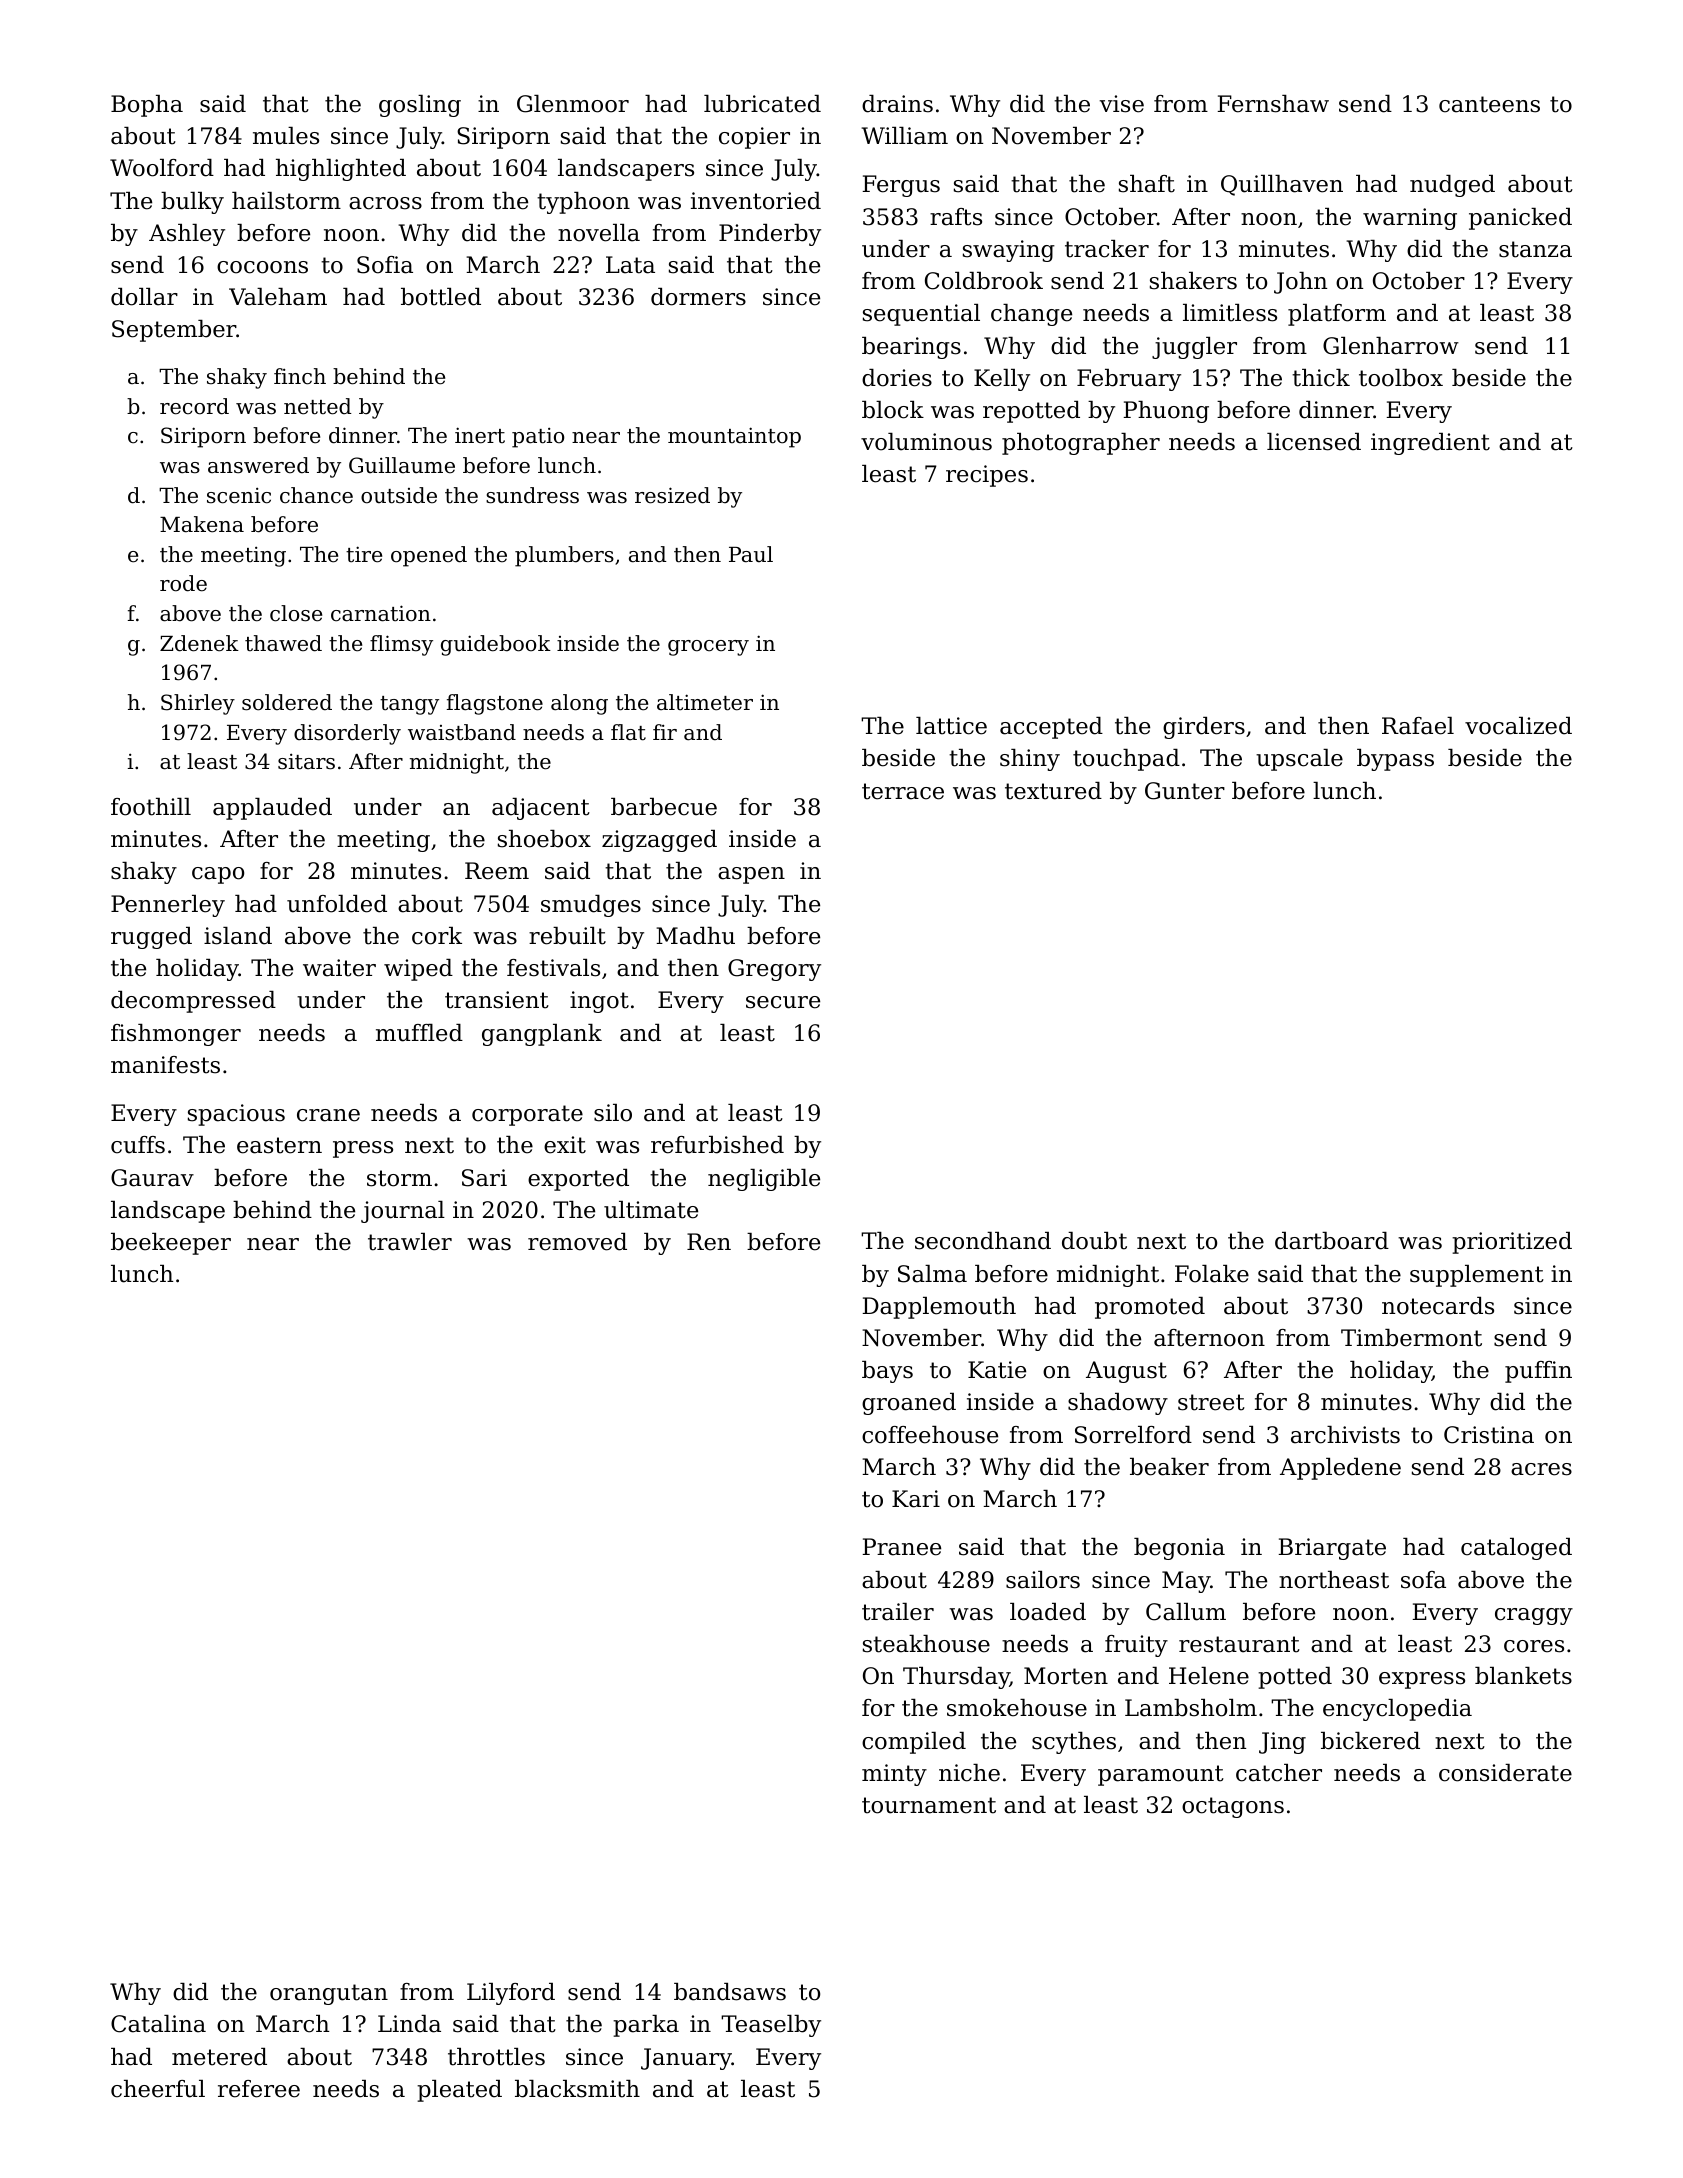 This screenshot has height=2178, width=1683. I want to click on February, so click(1129, 380).
